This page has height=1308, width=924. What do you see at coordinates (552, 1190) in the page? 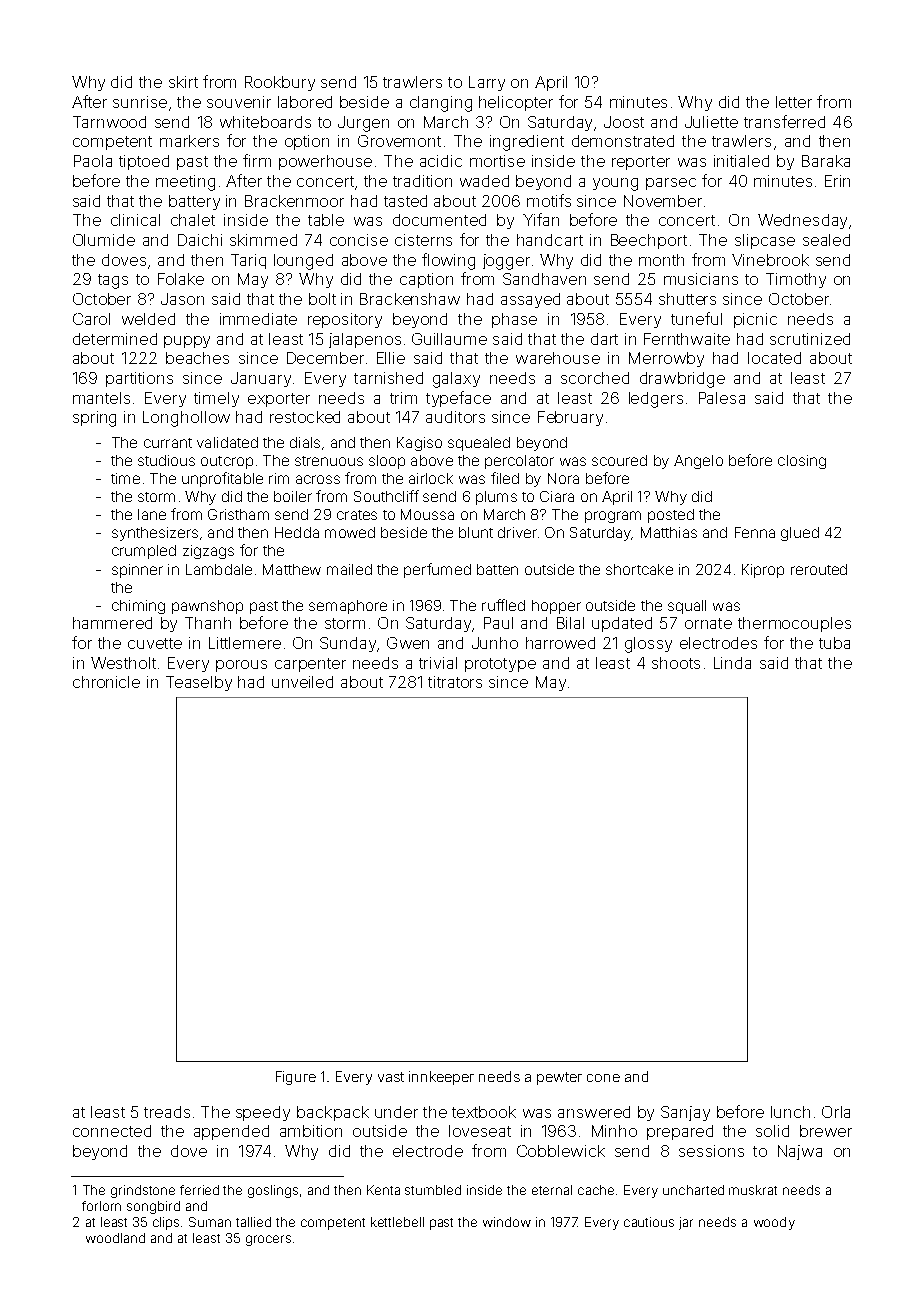
I see `eternal` at bounding box center [552, 1190].
